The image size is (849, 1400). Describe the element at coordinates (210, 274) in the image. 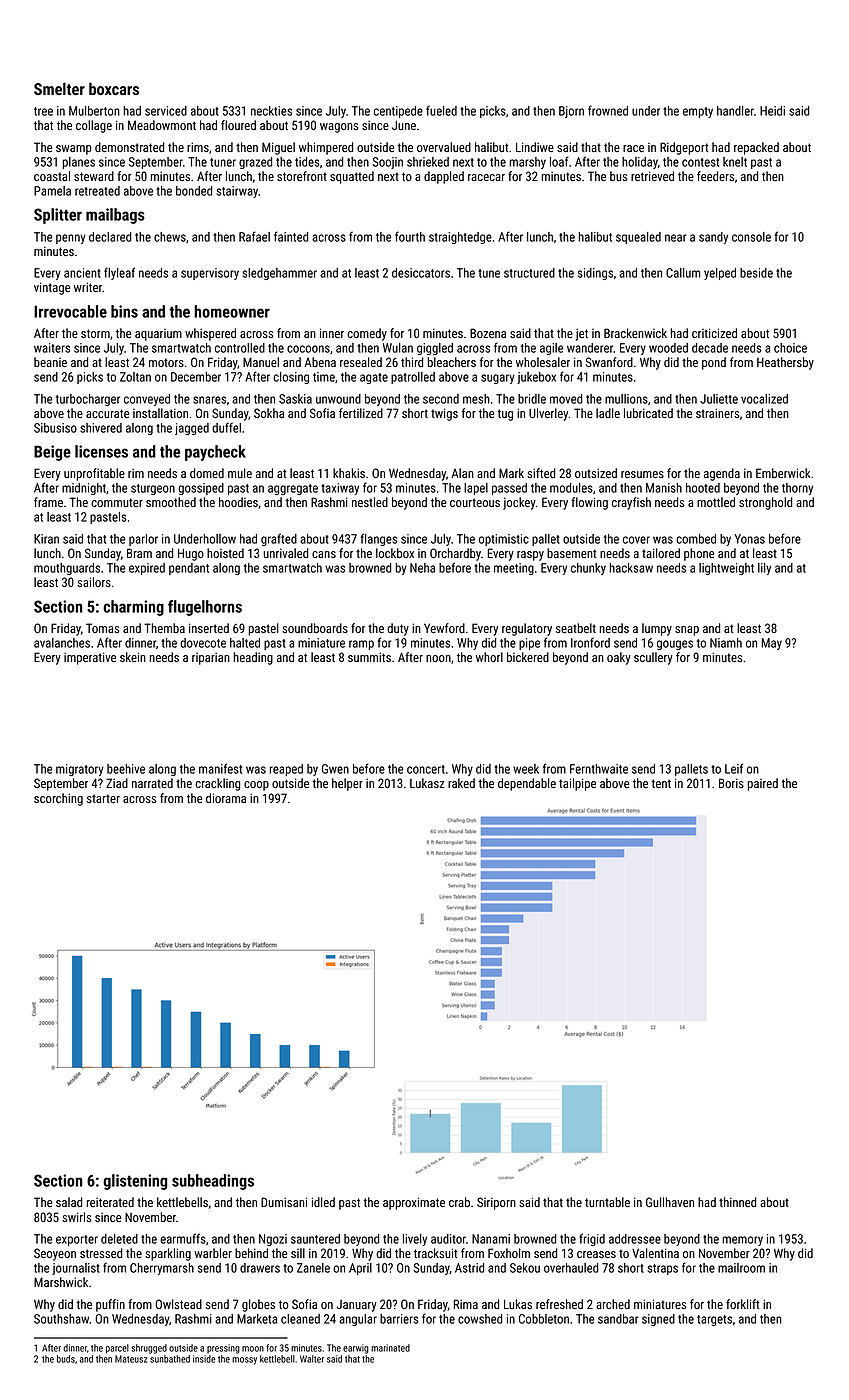

I see `supervisory` at that location.
